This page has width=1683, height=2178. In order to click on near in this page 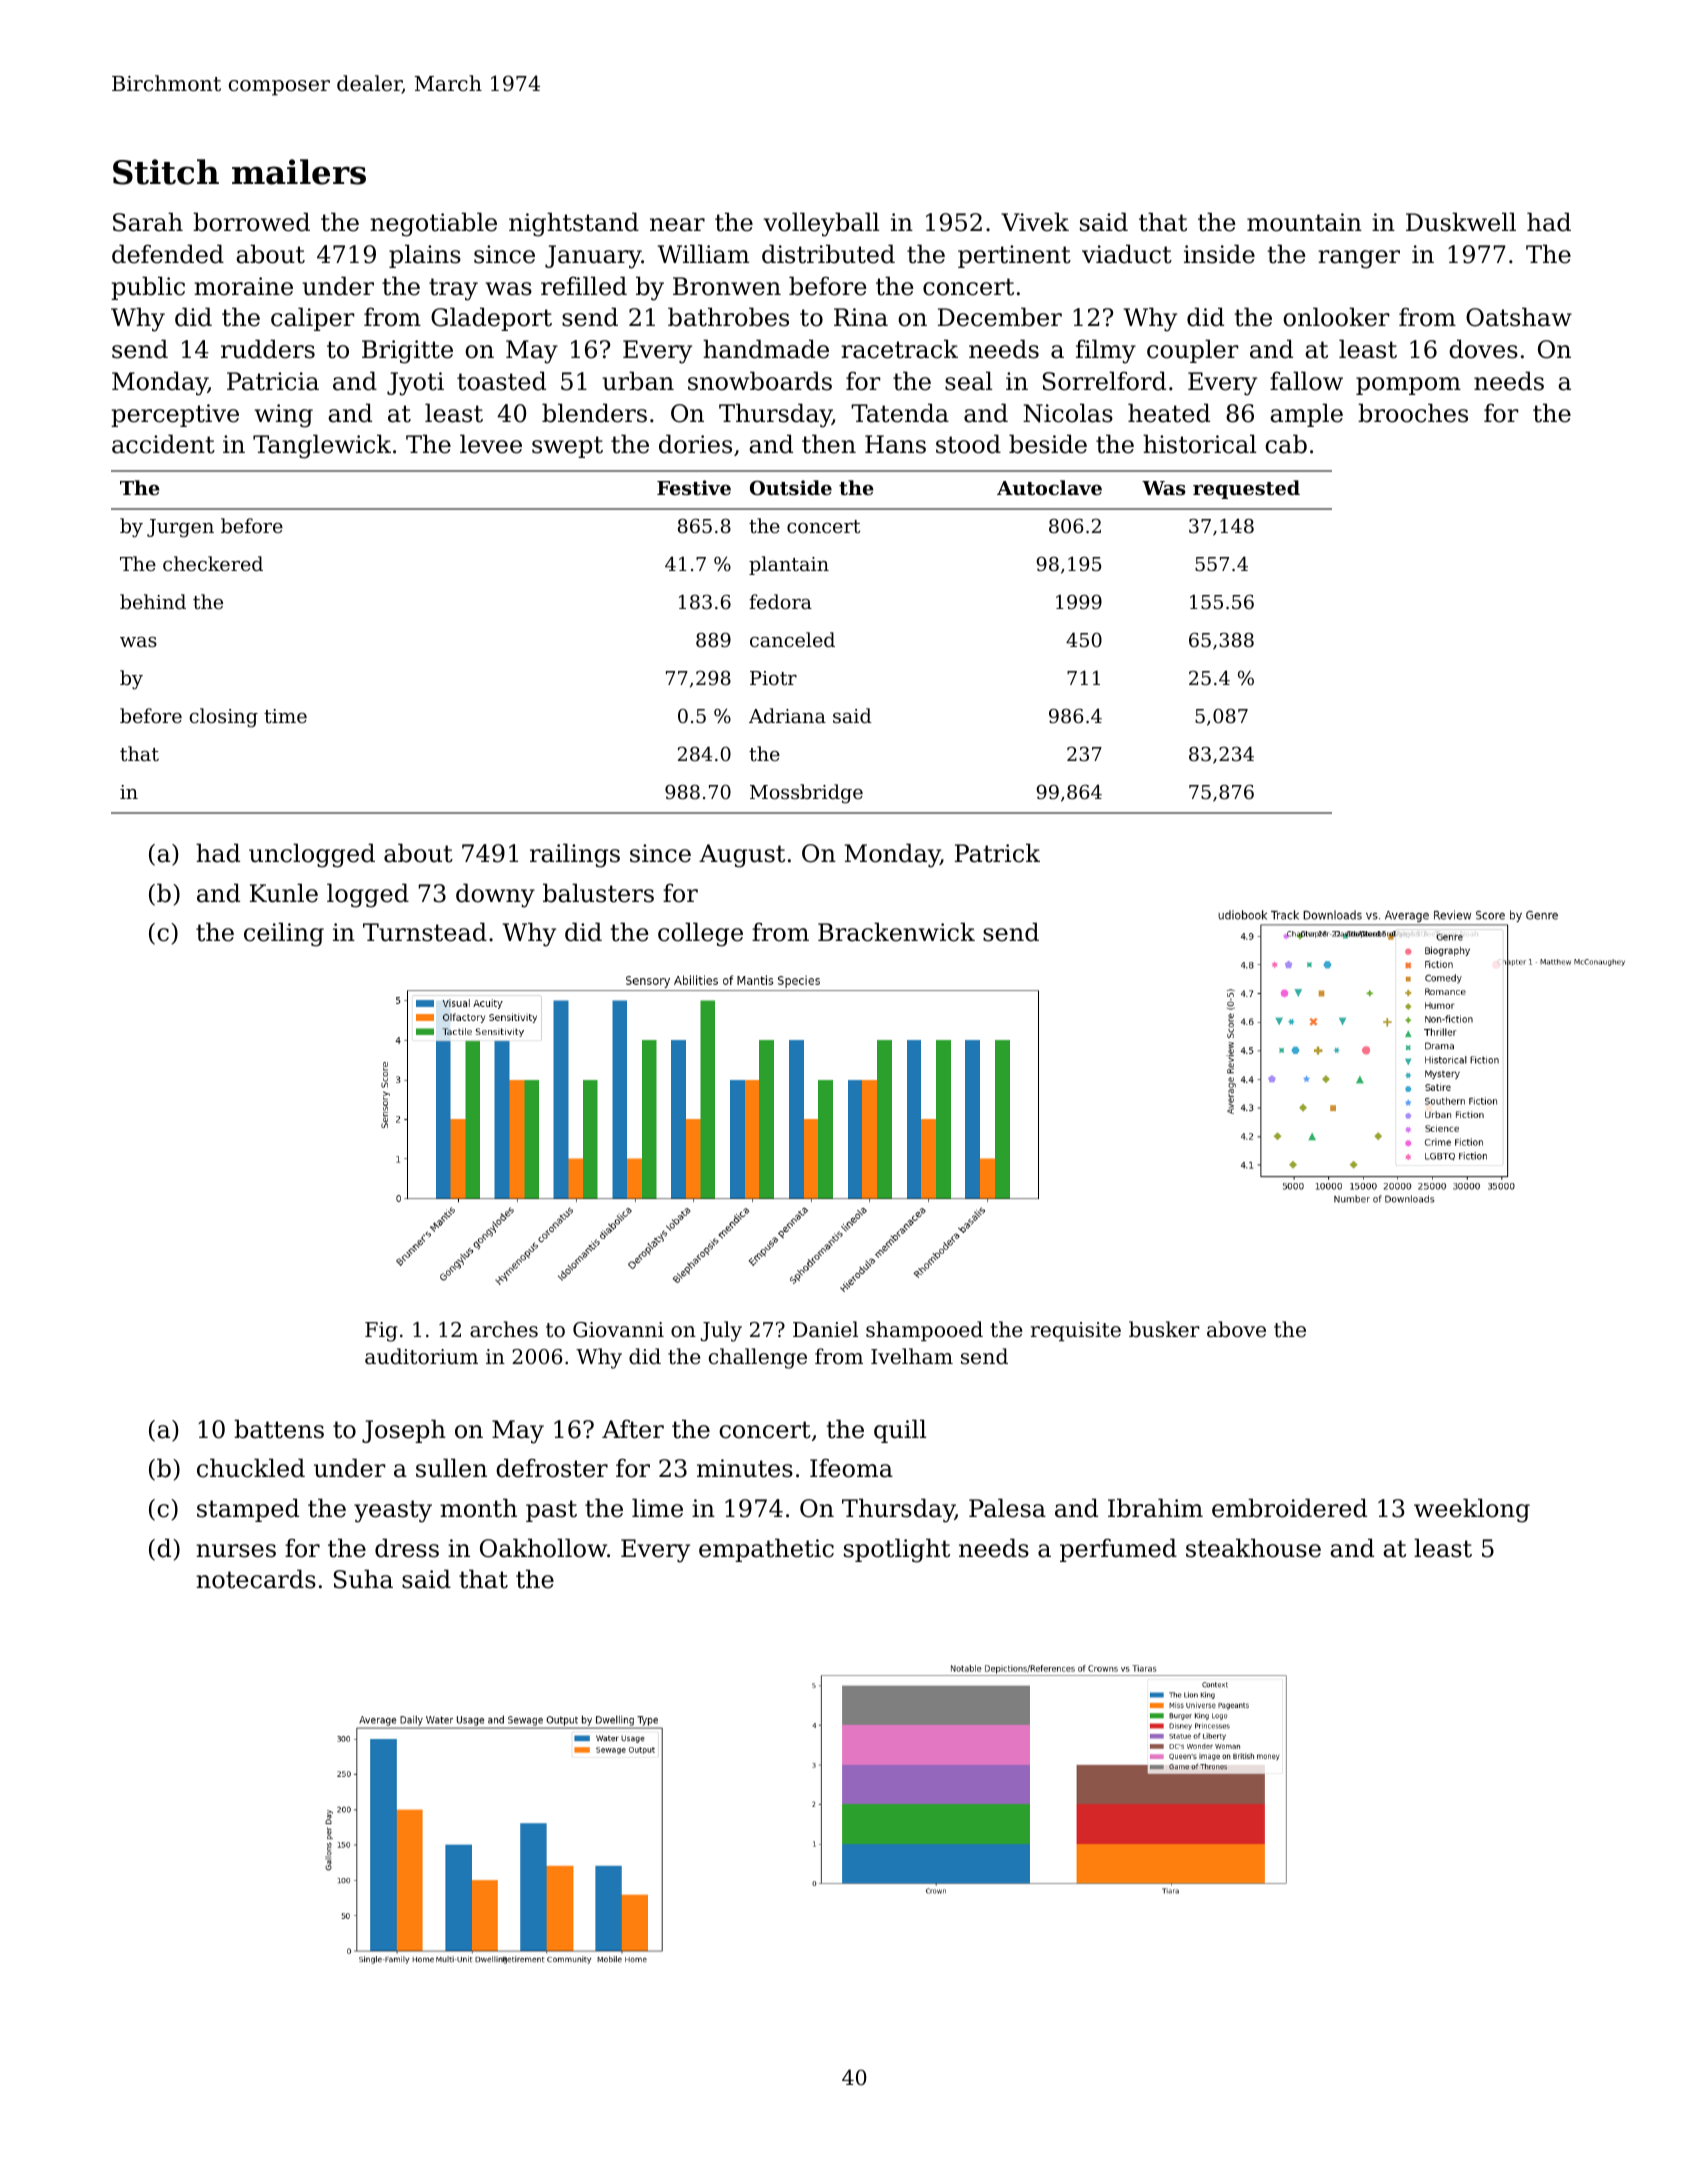, I will do `click(677, 225)`.
